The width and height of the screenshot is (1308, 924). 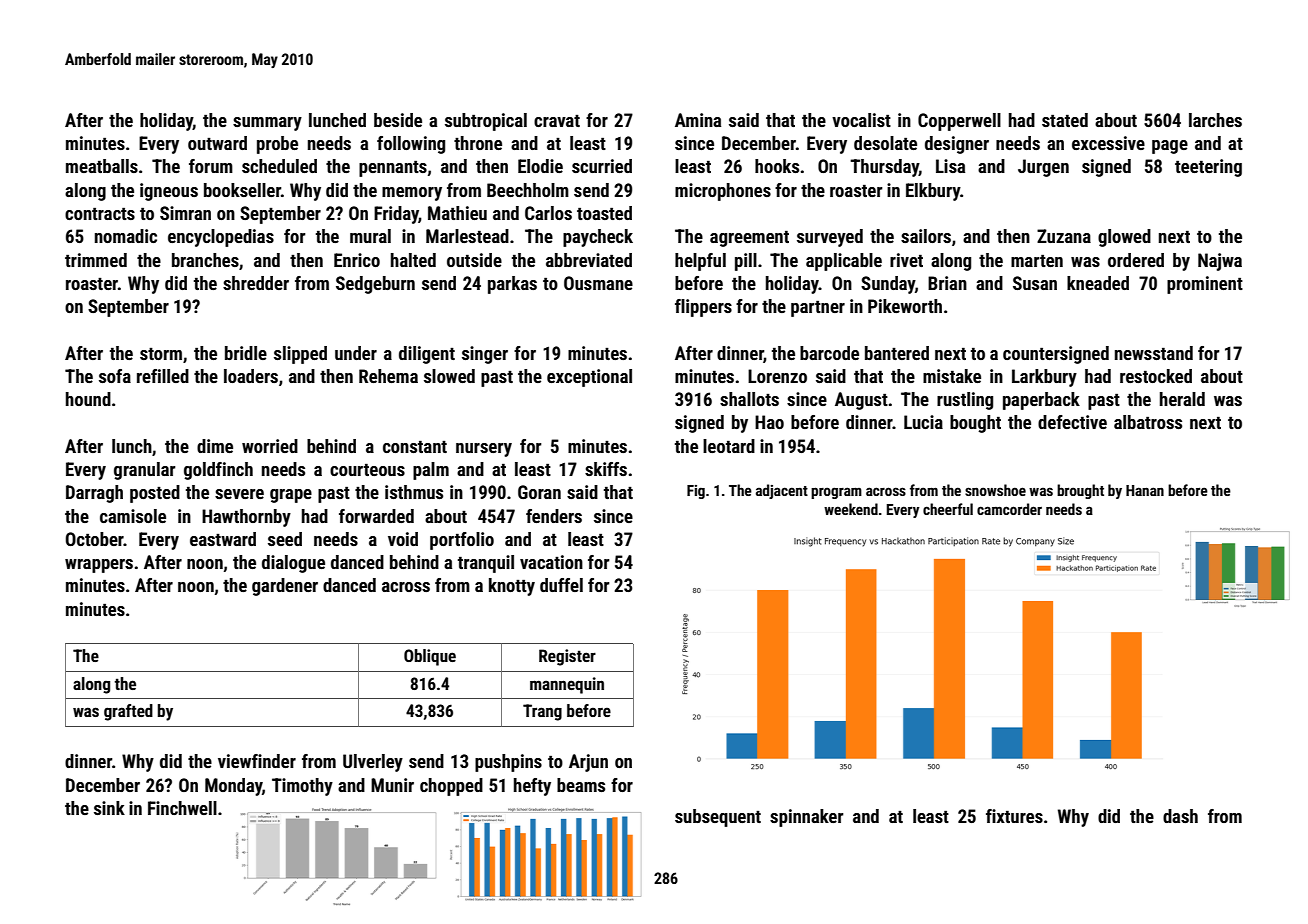 I want to click on Copperwell, so click(x=959, y=122).
